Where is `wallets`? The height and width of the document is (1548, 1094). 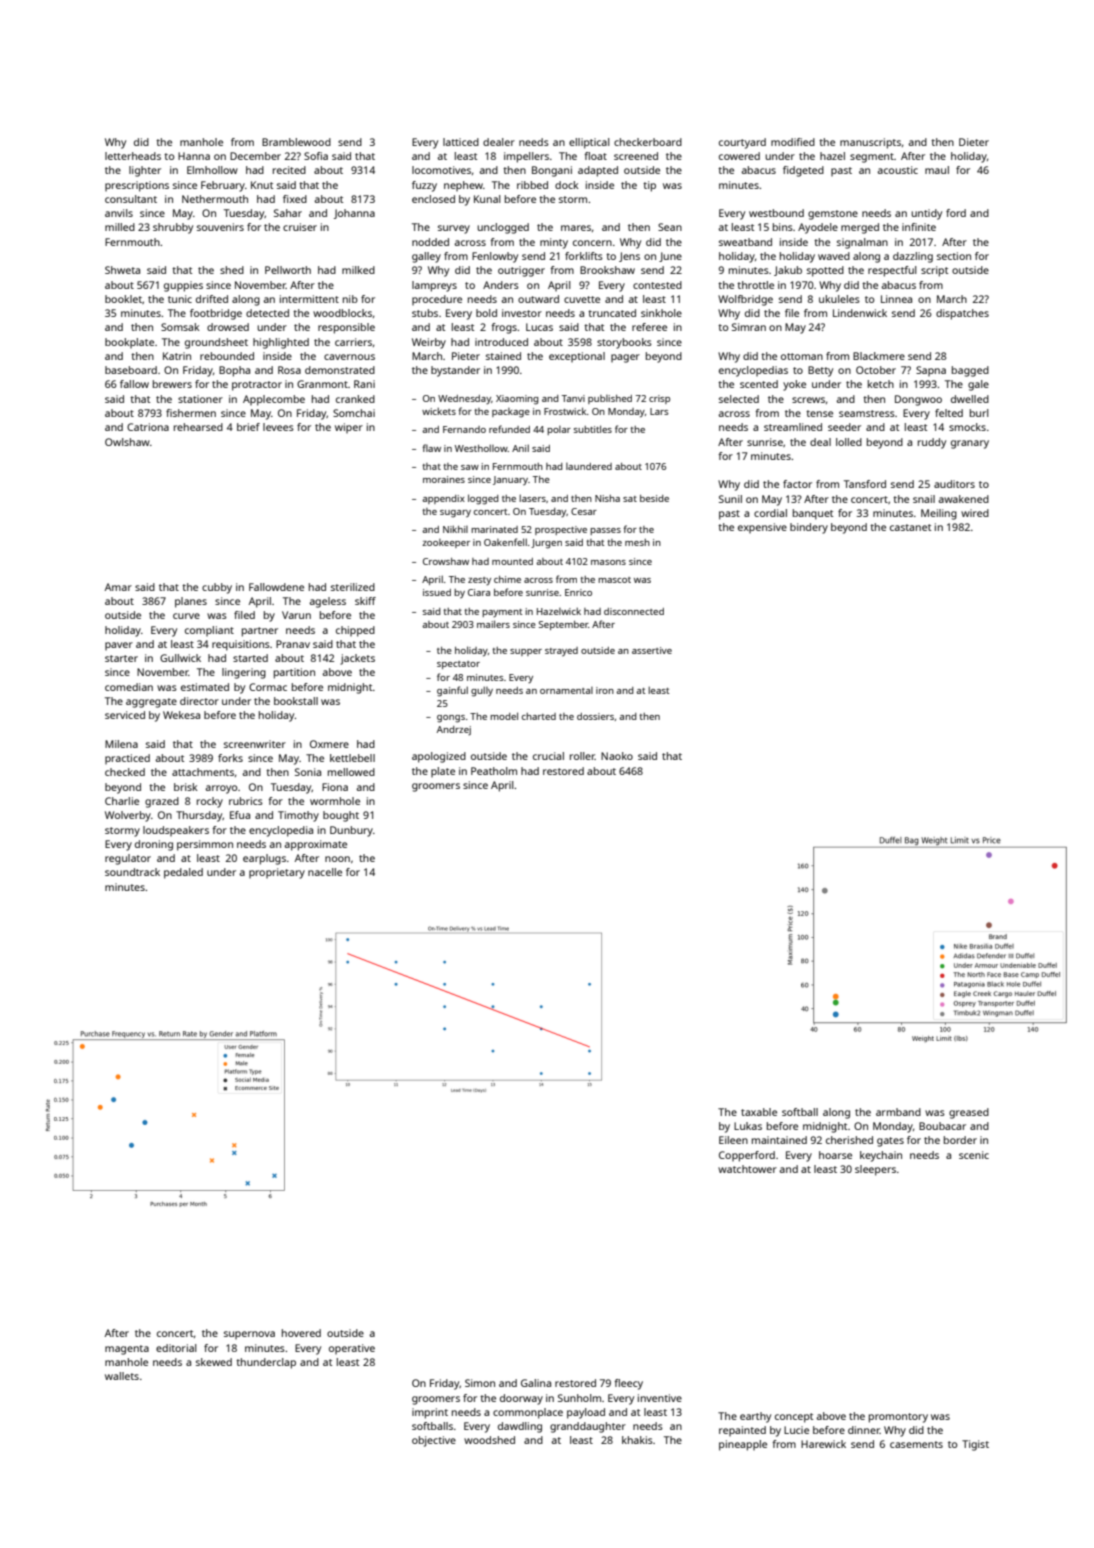 wallets is located at coordinates (122, 1376).
